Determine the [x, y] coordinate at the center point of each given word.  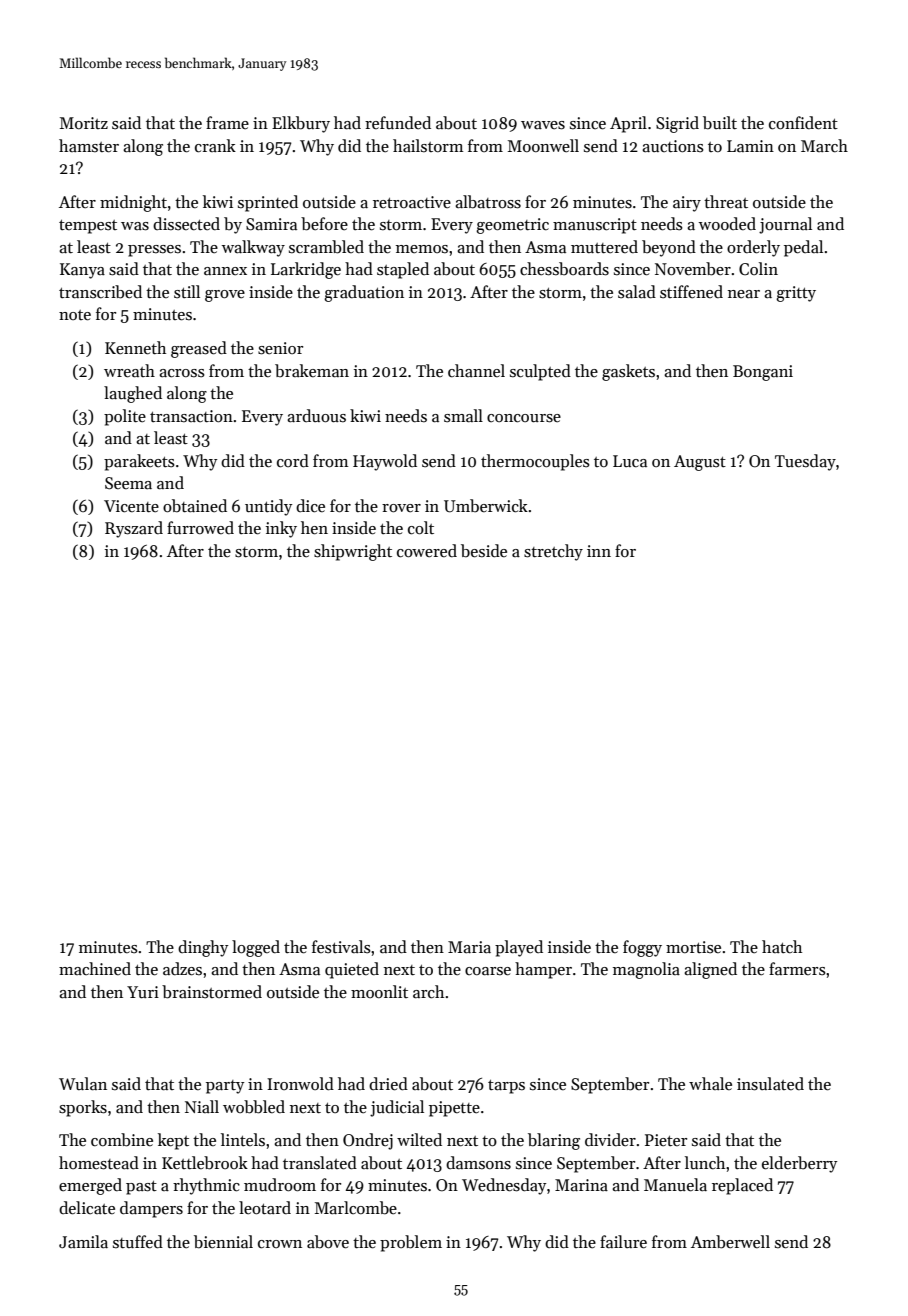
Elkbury [301, 124]
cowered [427, 551]
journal [785, 225]
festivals [341, 947]
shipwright [353, 552]
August [700, 463]
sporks [83, 1108]
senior [280, 348]
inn [599, 551]
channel [476, 371]
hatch [782, 947]
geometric [512, 226]
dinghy [203, 948]
